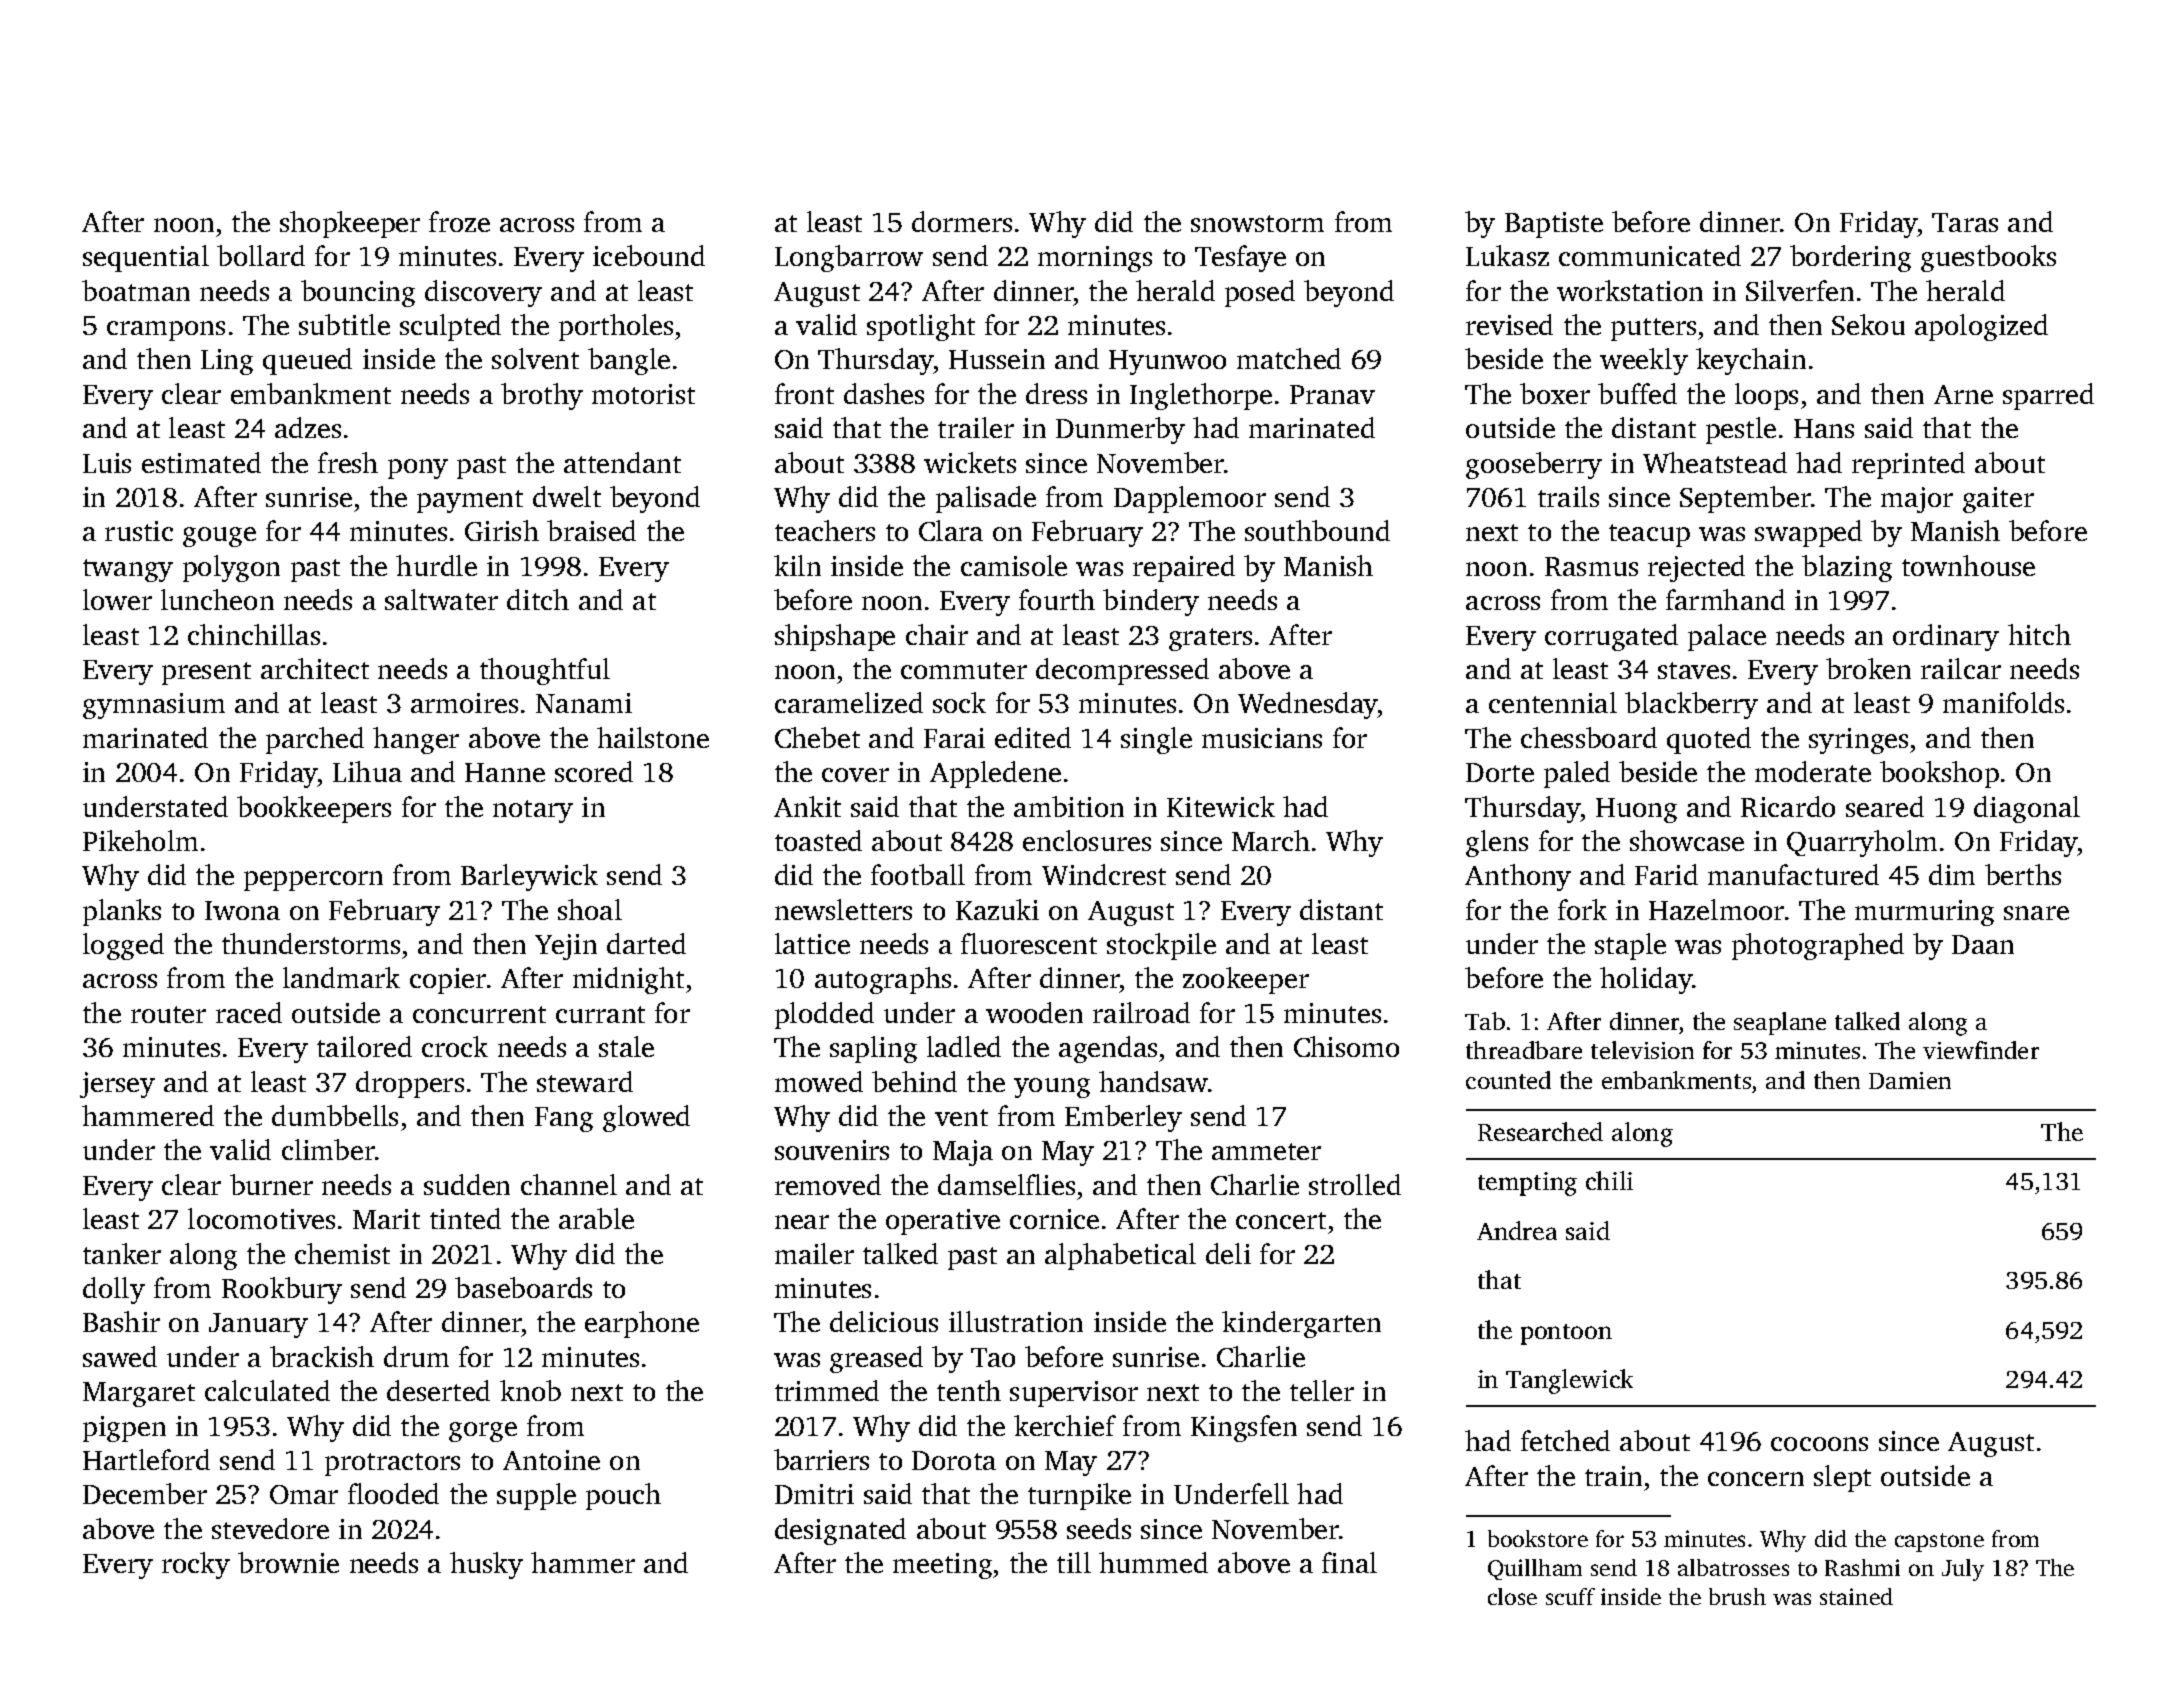  Describe the element at coordinates (364, 1046) in the screenshot. I see `tailored` at that location.
